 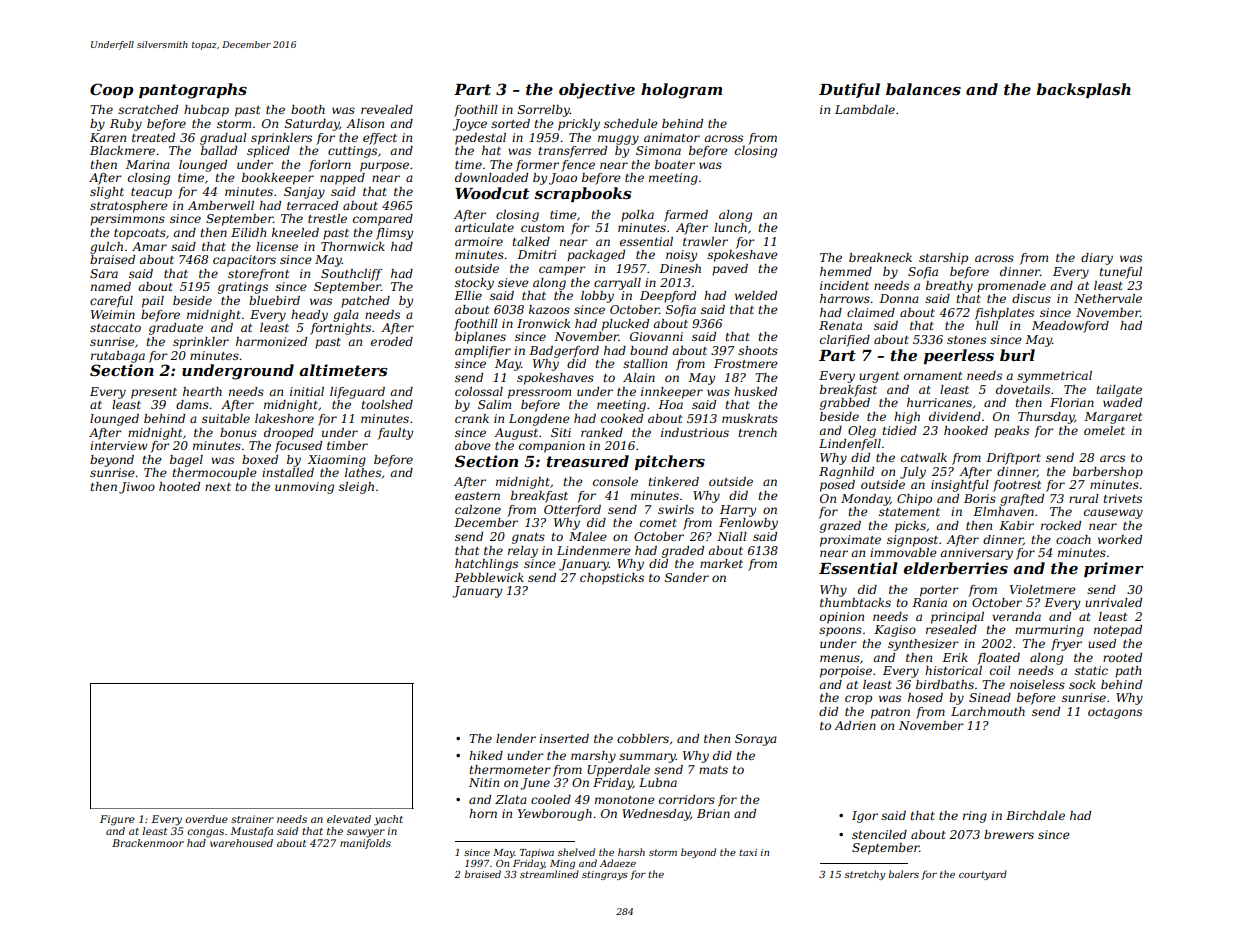 What do you see at coordinates (148, 843) in the screenshot?
I see `Brackenmoor` at bounding box center [148, 843].
